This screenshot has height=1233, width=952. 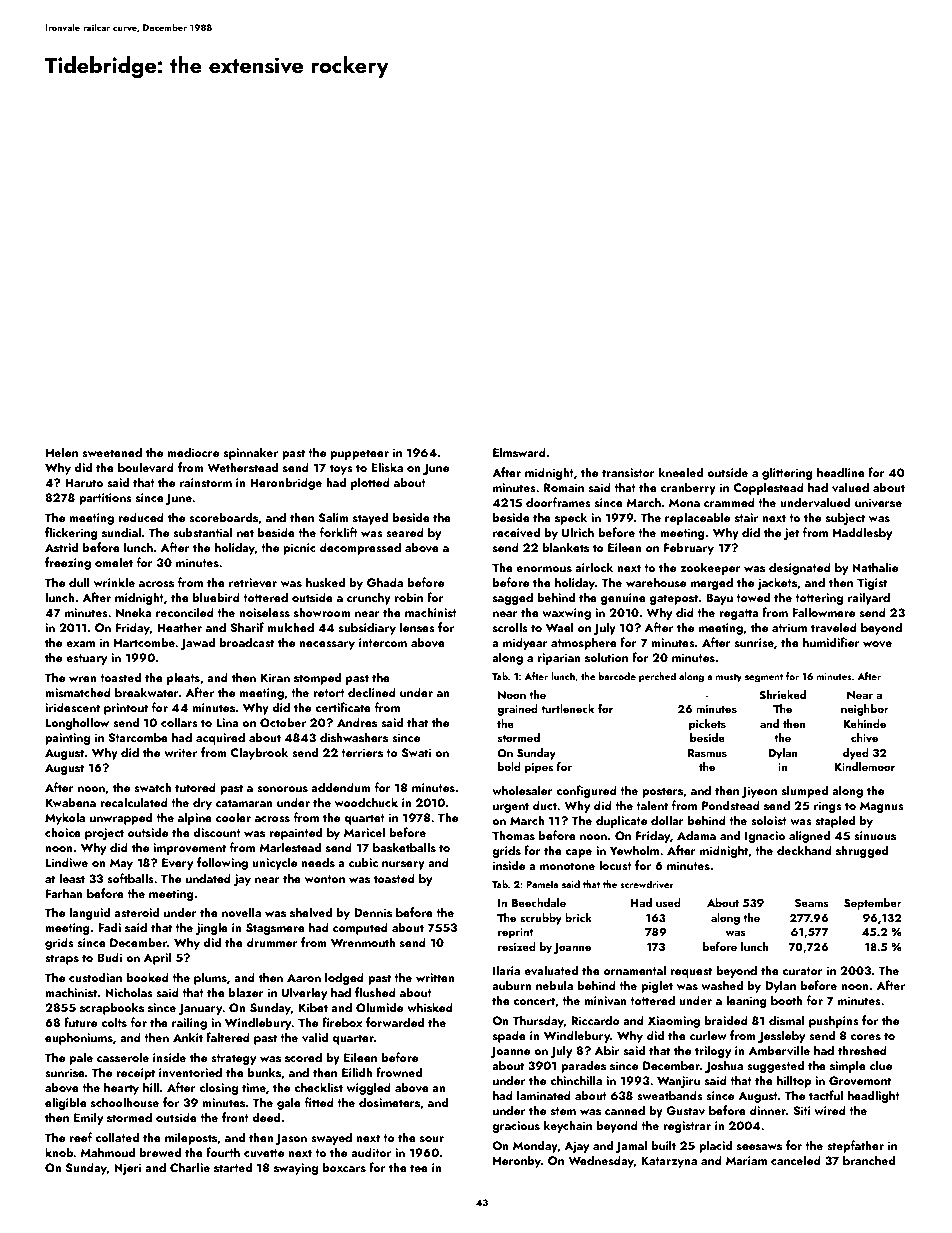 I want to click on laminated, so click(x=544, y=1095).
